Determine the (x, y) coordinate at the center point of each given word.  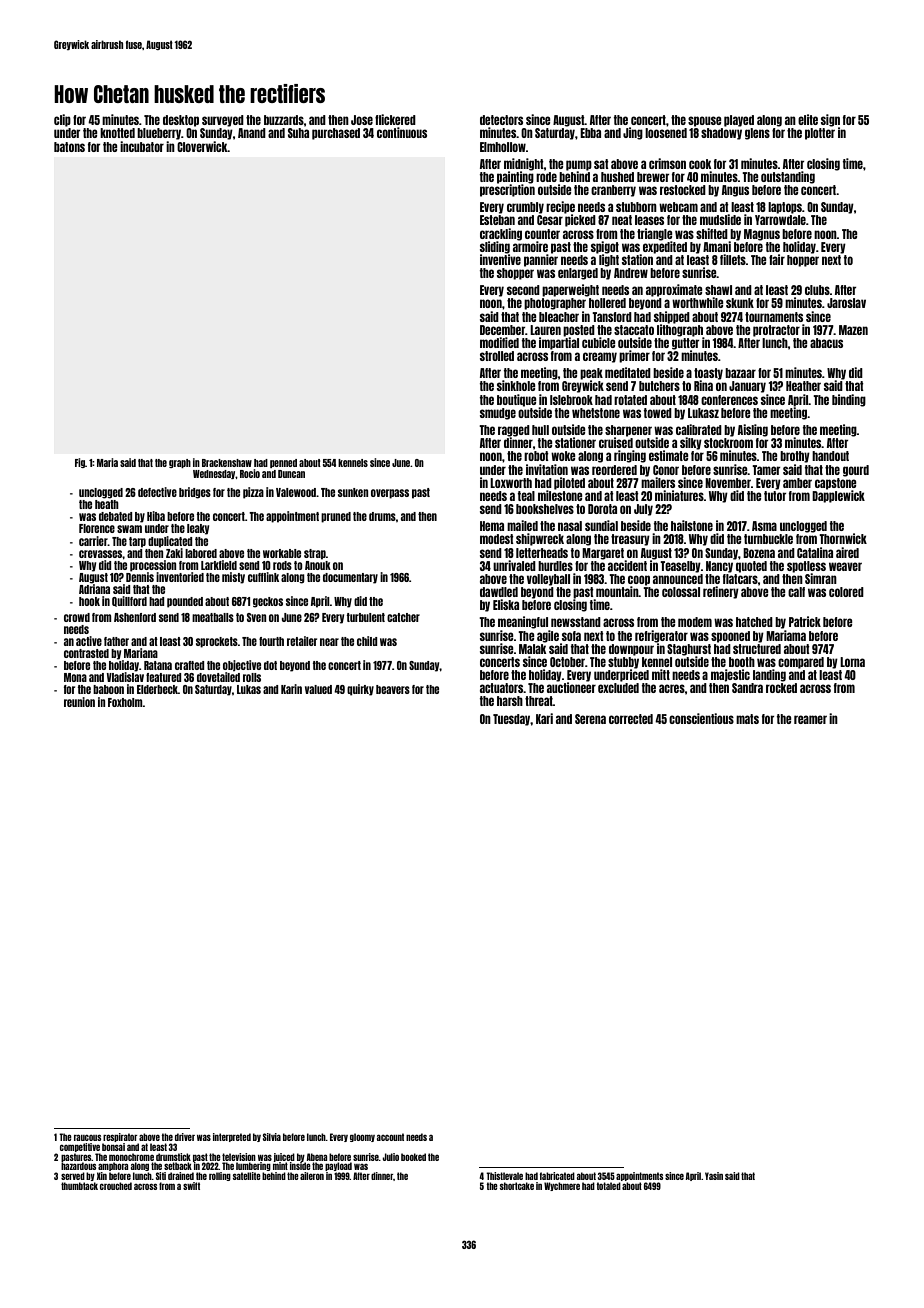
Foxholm (125, 702)
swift (191, 1186)
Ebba (590, 133)
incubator (142, 146)
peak (591, 374)
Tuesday (512, 720)
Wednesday (214, 474)
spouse (705, 121)
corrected (631, 719)
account (390, 1137)
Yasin (714, 1176)
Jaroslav (846, 303)
